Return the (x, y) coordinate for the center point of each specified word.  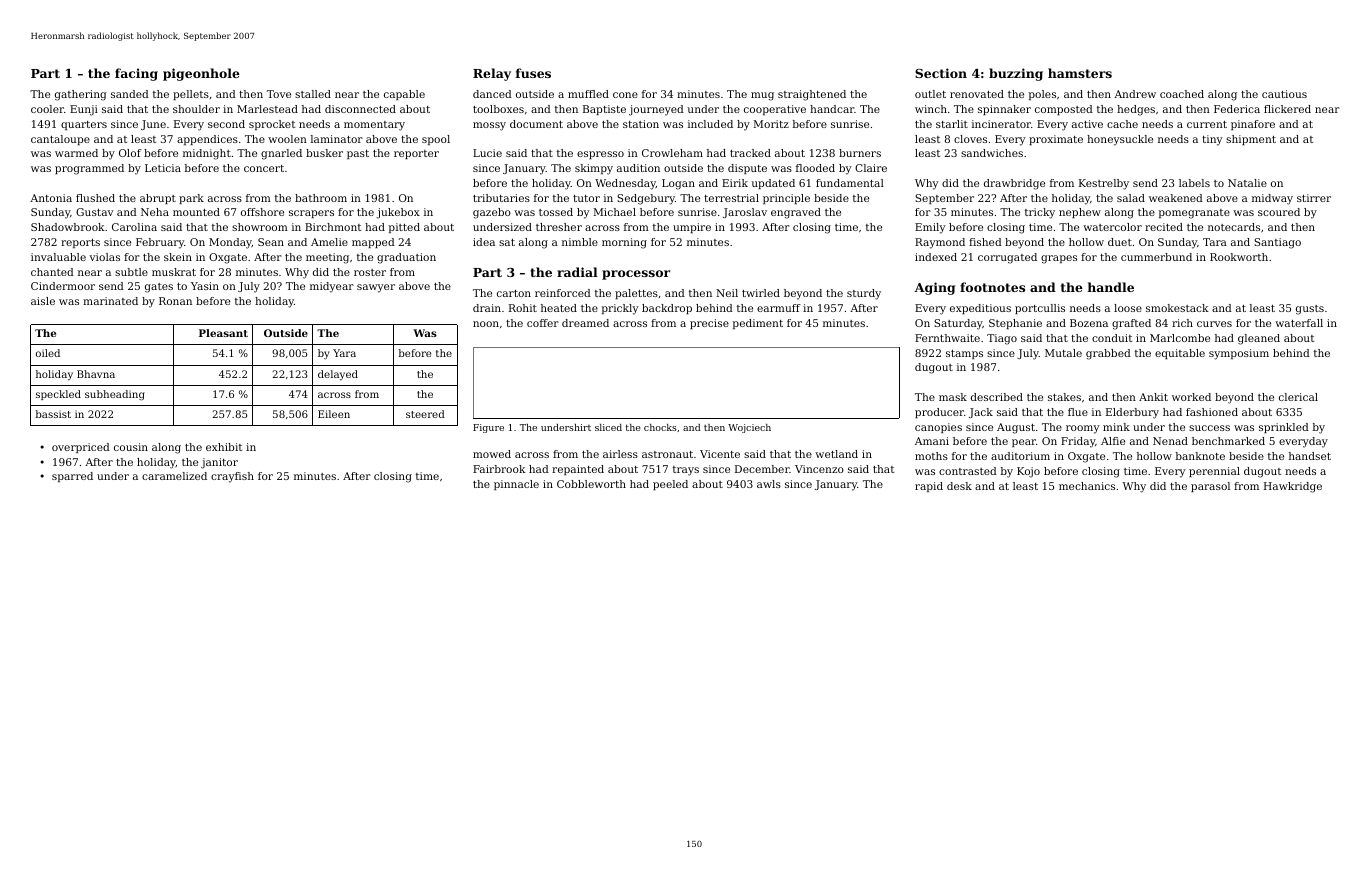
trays (686, 471)
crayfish (232, 477)
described (997, 397)
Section (941, 73)
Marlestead (267, 109)
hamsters (1080, 73)
